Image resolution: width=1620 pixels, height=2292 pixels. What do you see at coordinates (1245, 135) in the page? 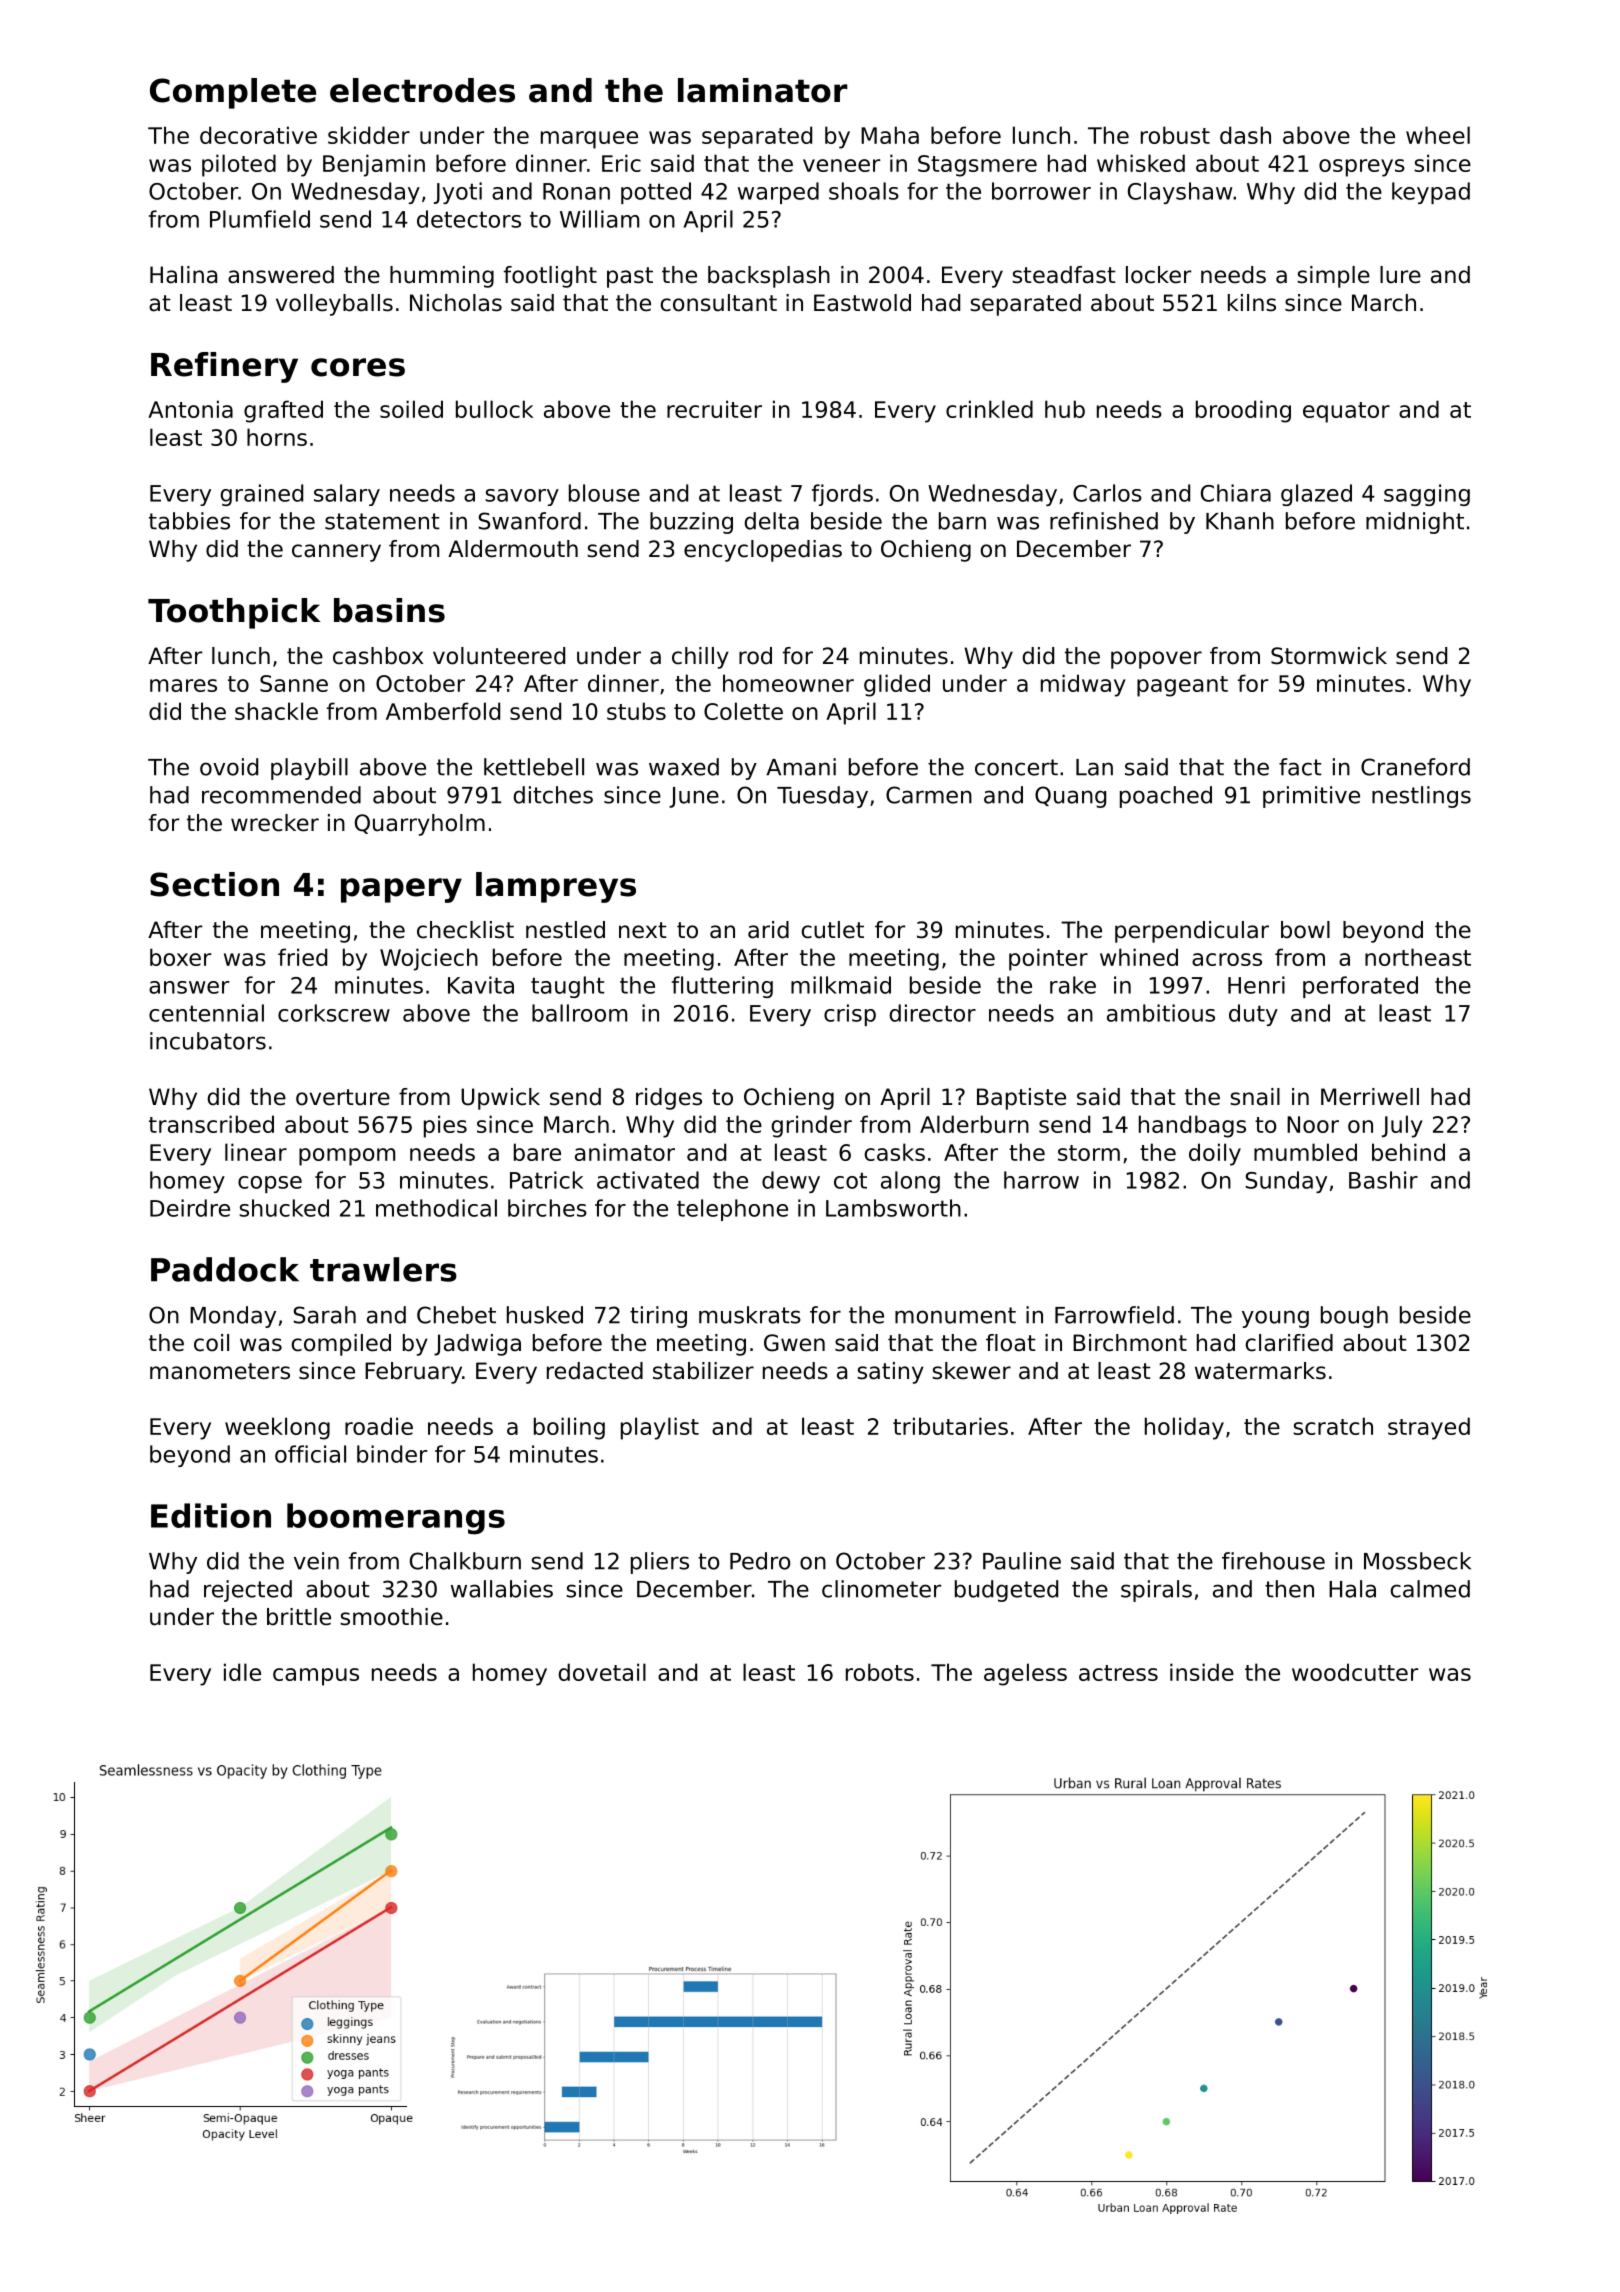
I see `dash` at bounding box center [1245, 135].
